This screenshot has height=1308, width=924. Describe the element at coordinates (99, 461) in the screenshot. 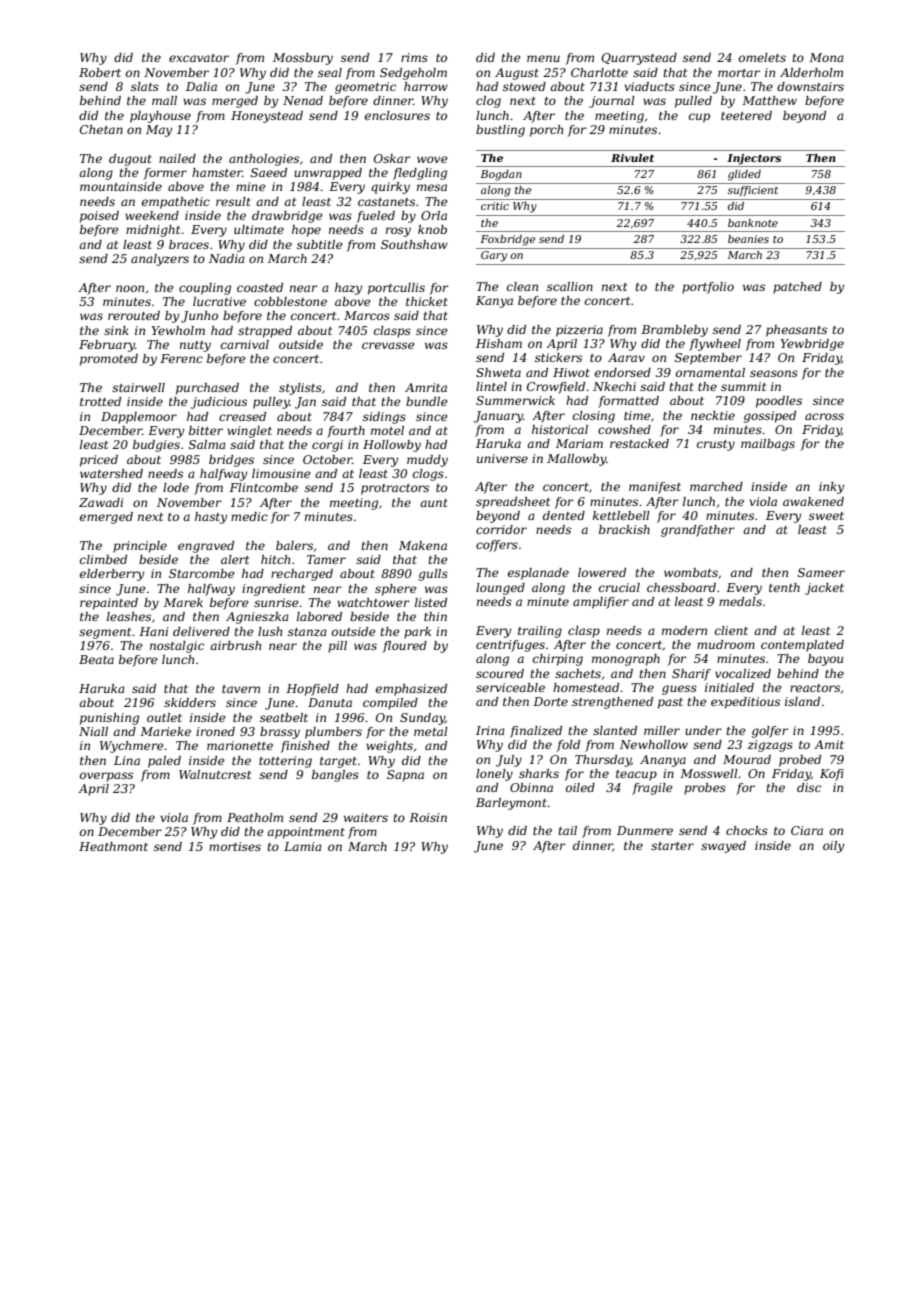

I see `priced` at that location.
